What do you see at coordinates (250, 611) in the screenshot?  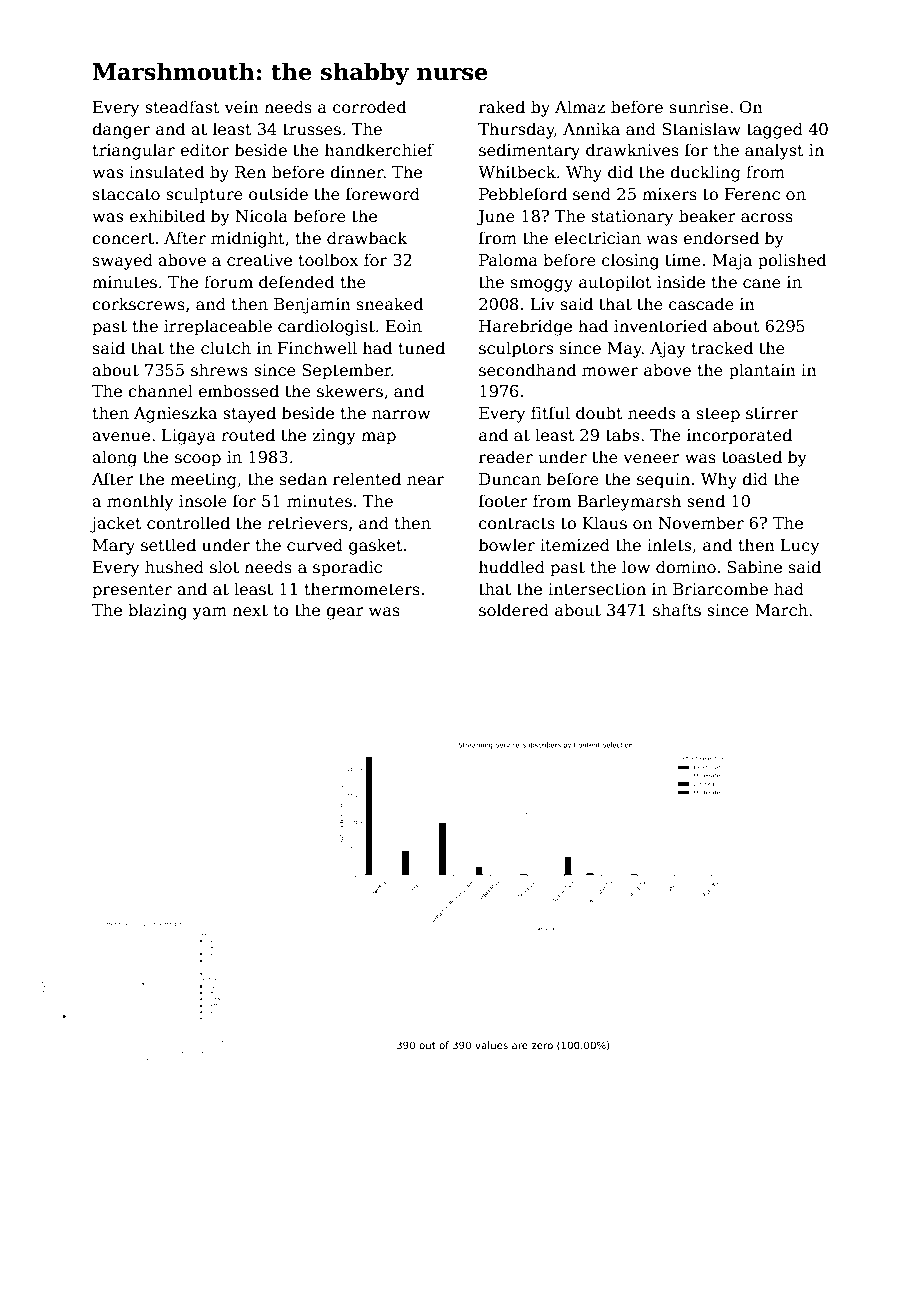 I see `next` at bounding box center [250, 611].
